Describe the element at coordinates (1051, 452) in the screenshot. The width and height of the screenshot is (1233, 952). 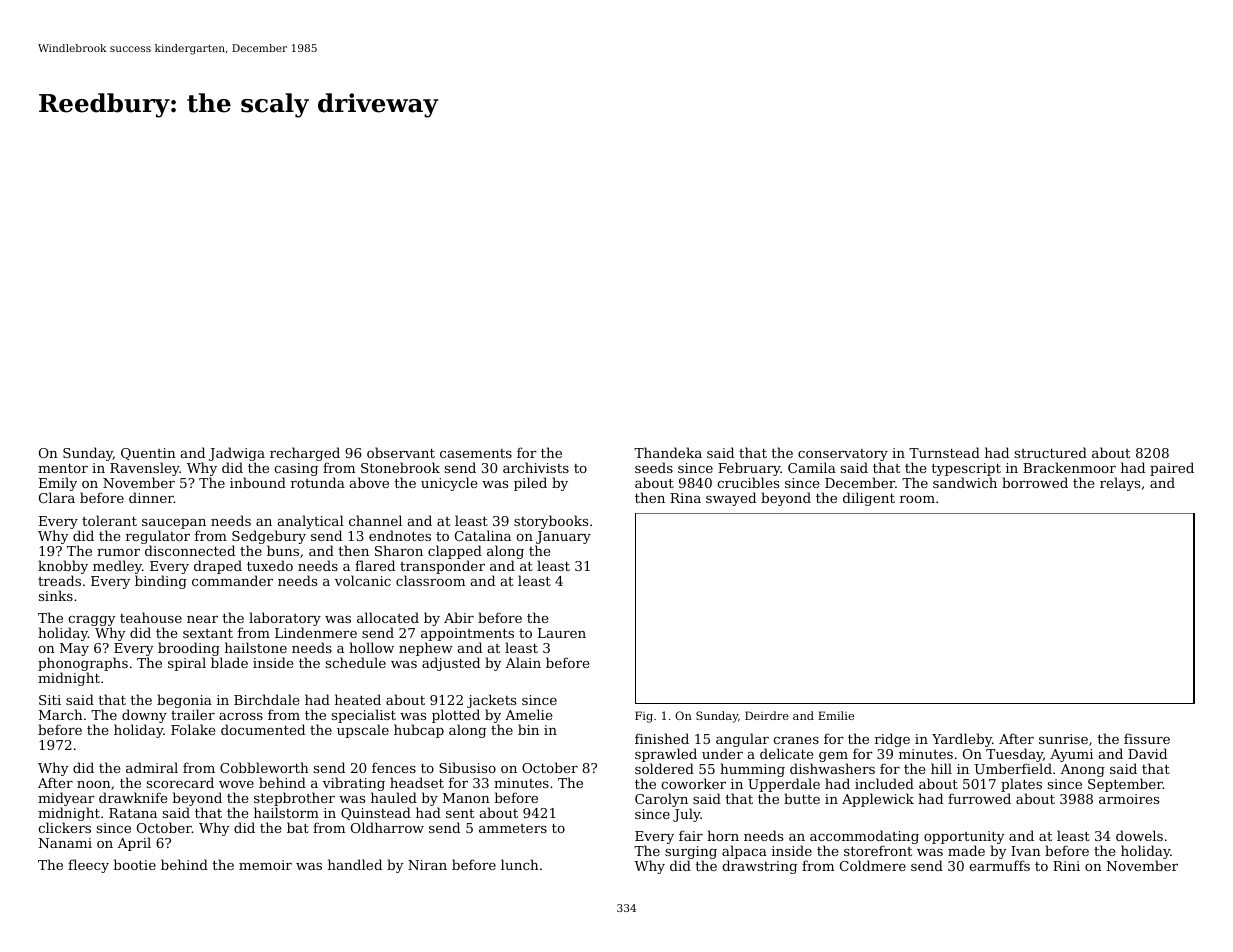
I see `structured` at that location.
